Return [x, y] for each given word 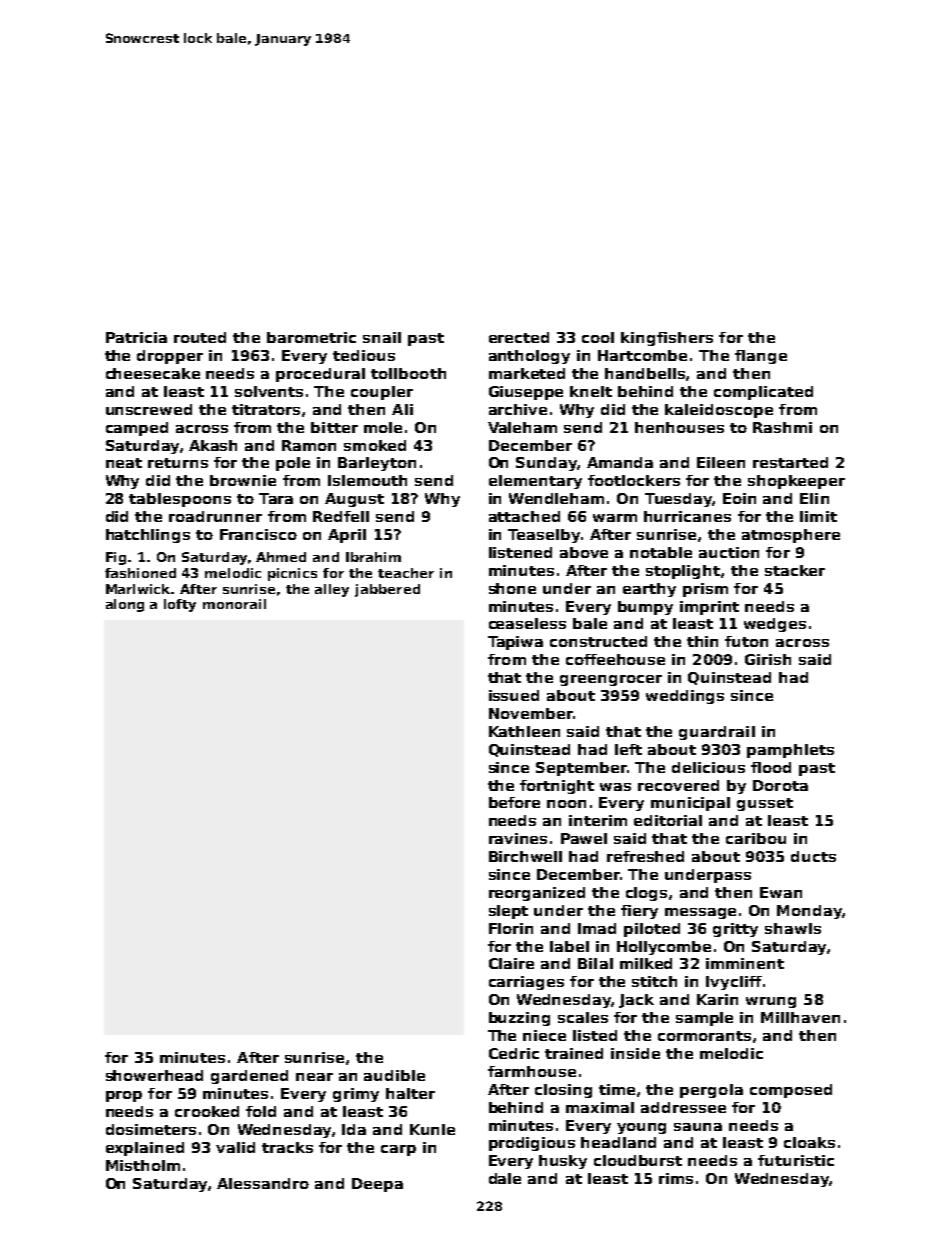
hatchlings [148, 536]
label [569, 946]
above [584, 552]
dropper [170, 357]
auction [729, 552]
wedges [775, 625]
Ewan [781, 892]
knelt [591, 391]
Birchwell [525, 856]
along [125, 605]
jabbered [387, 590]
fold [261, 1111]
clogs [646, 894]
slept [508, 912]
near [314, 1077]
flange [761, 357]
